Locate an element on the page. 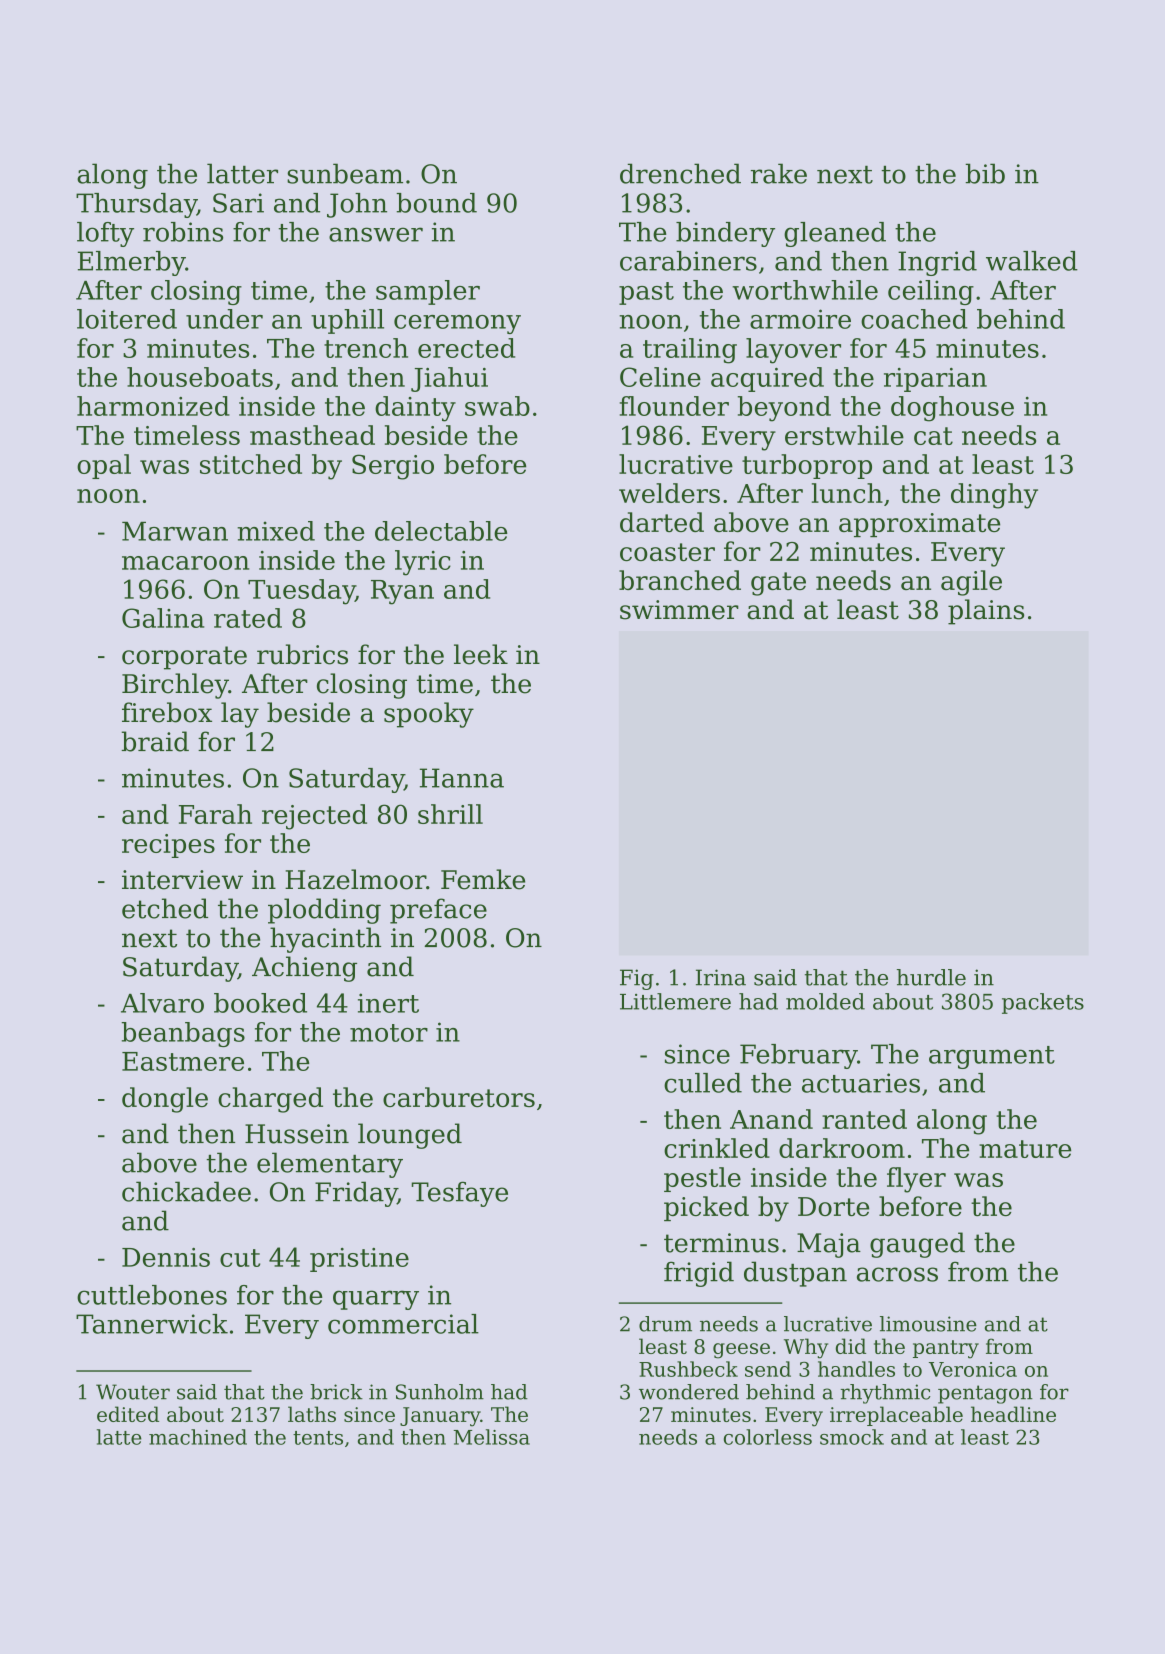 The height and width of the page is (1654, 1165). Fig is located at coordinates (637, 979).
